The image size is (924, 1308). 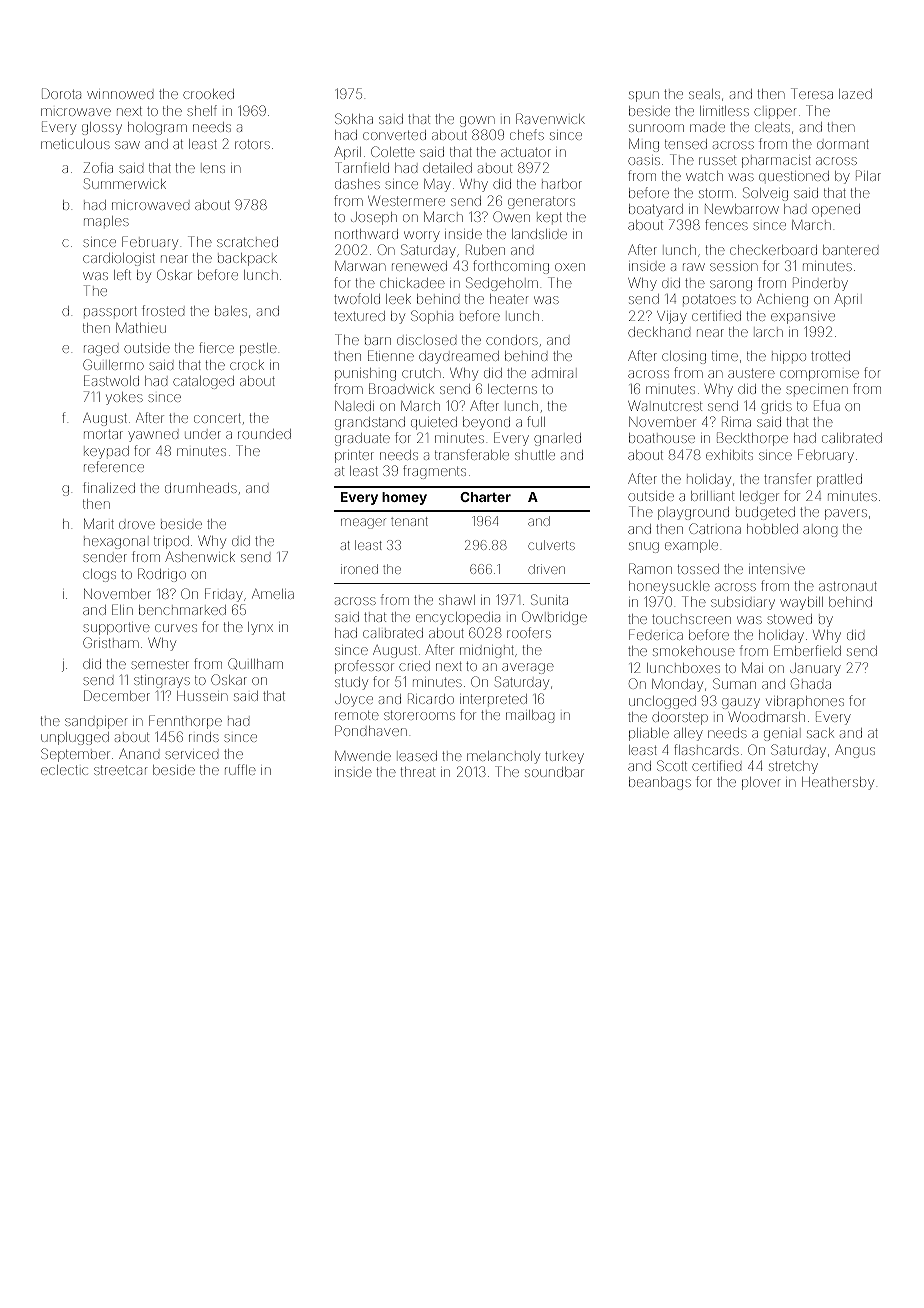 I want to click on eclectic, so click(x=64, y=770).
